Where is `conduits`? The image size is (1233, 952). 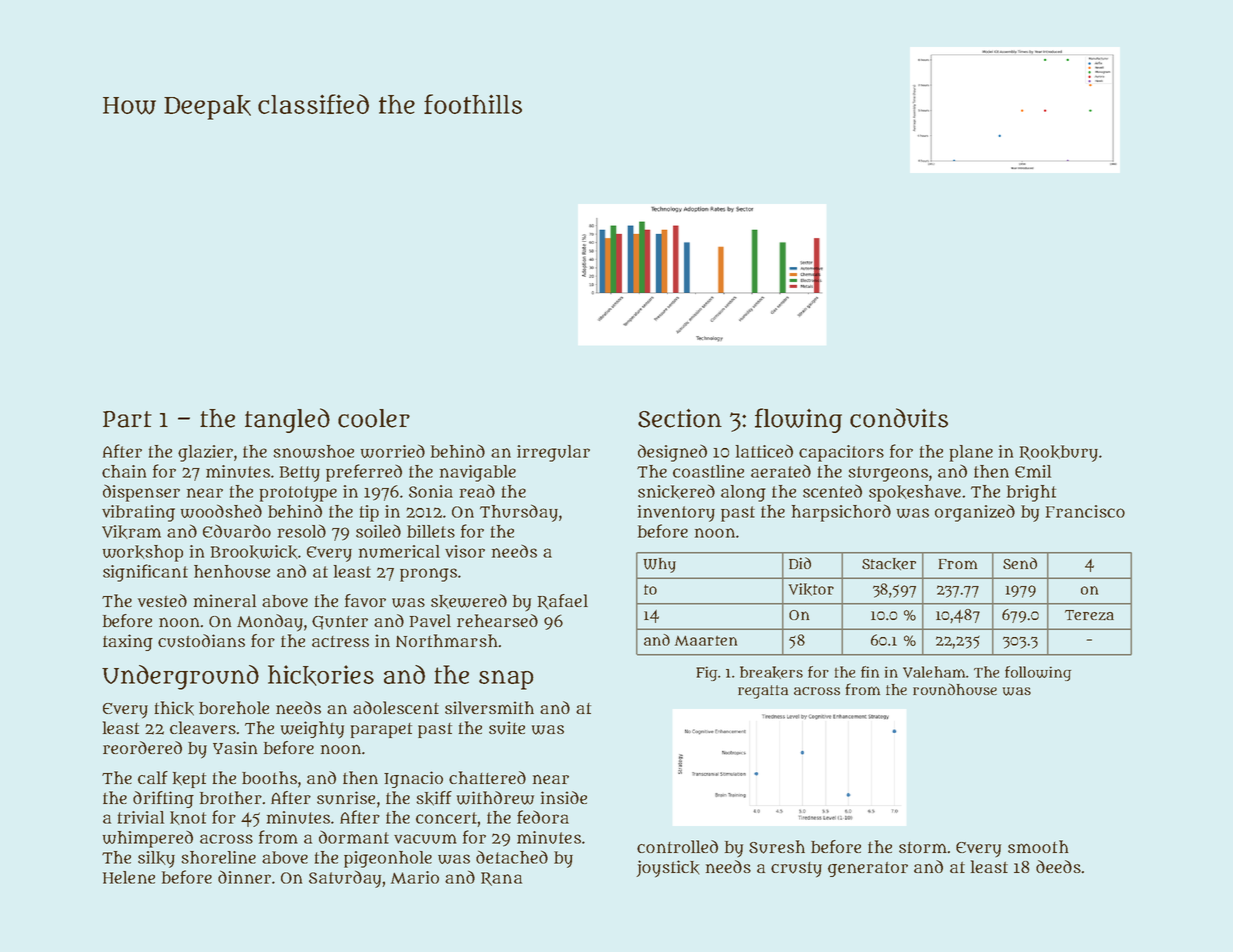 conduits is located at coordinates (899, 418).
